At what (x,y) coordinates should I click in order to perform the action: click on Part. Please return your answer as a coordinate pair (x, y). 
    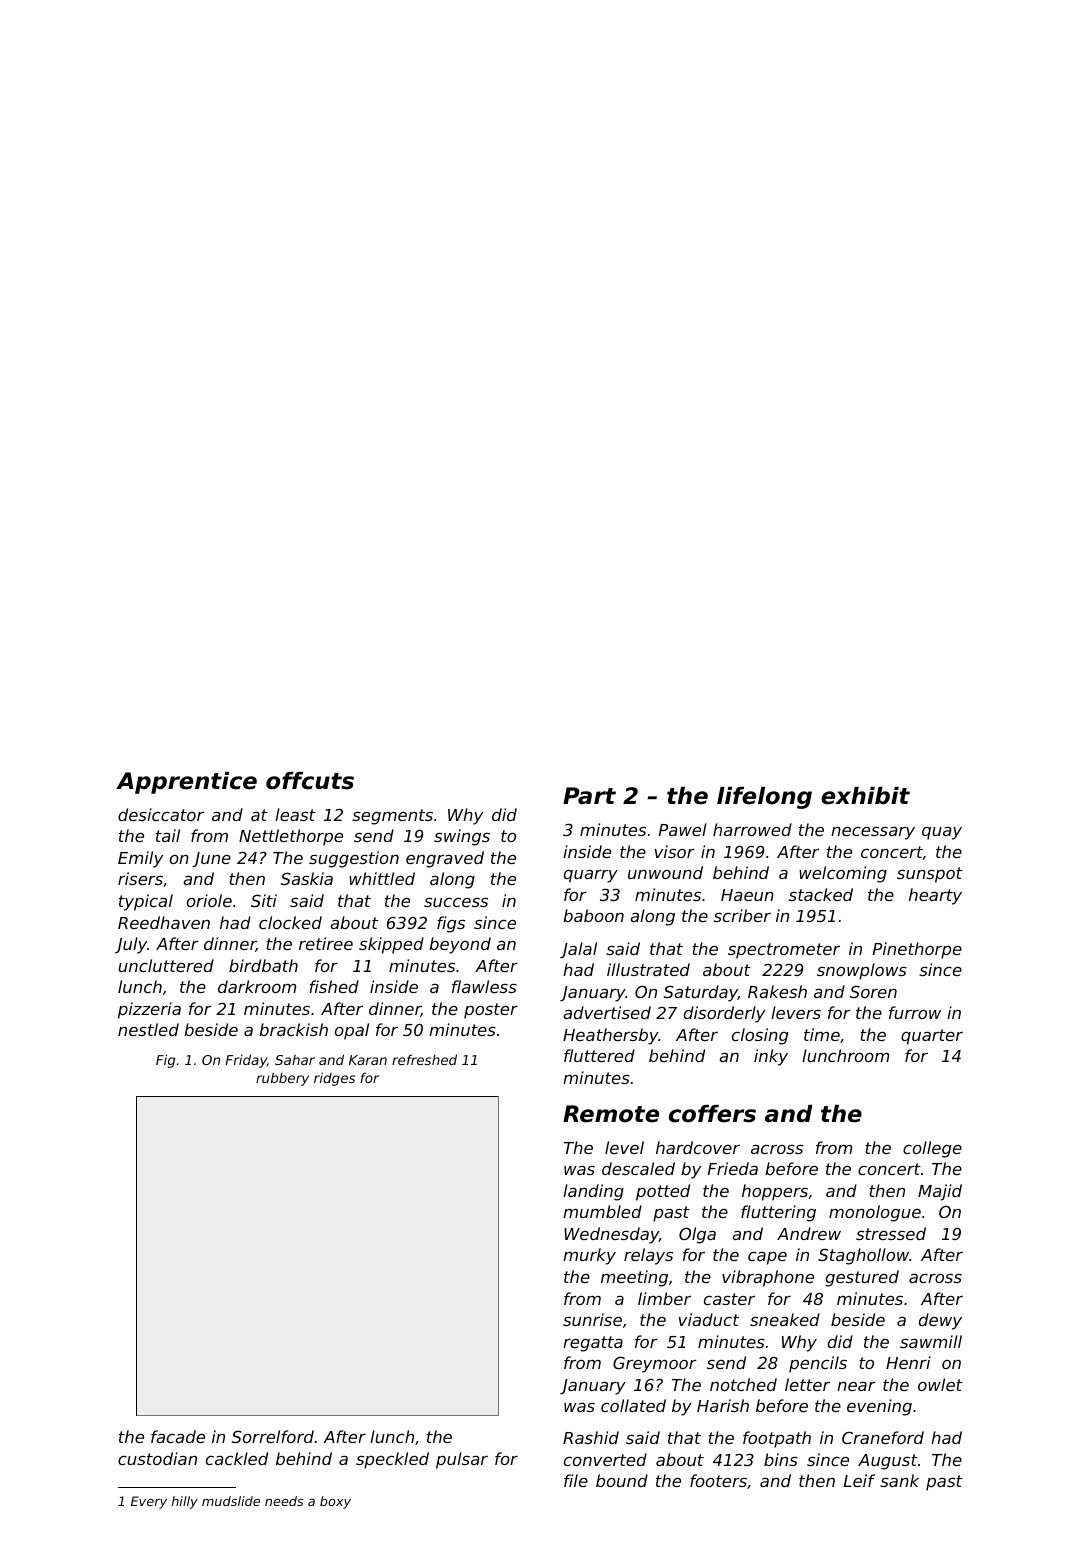
    Looking at the image, I should click on (589, 796).
